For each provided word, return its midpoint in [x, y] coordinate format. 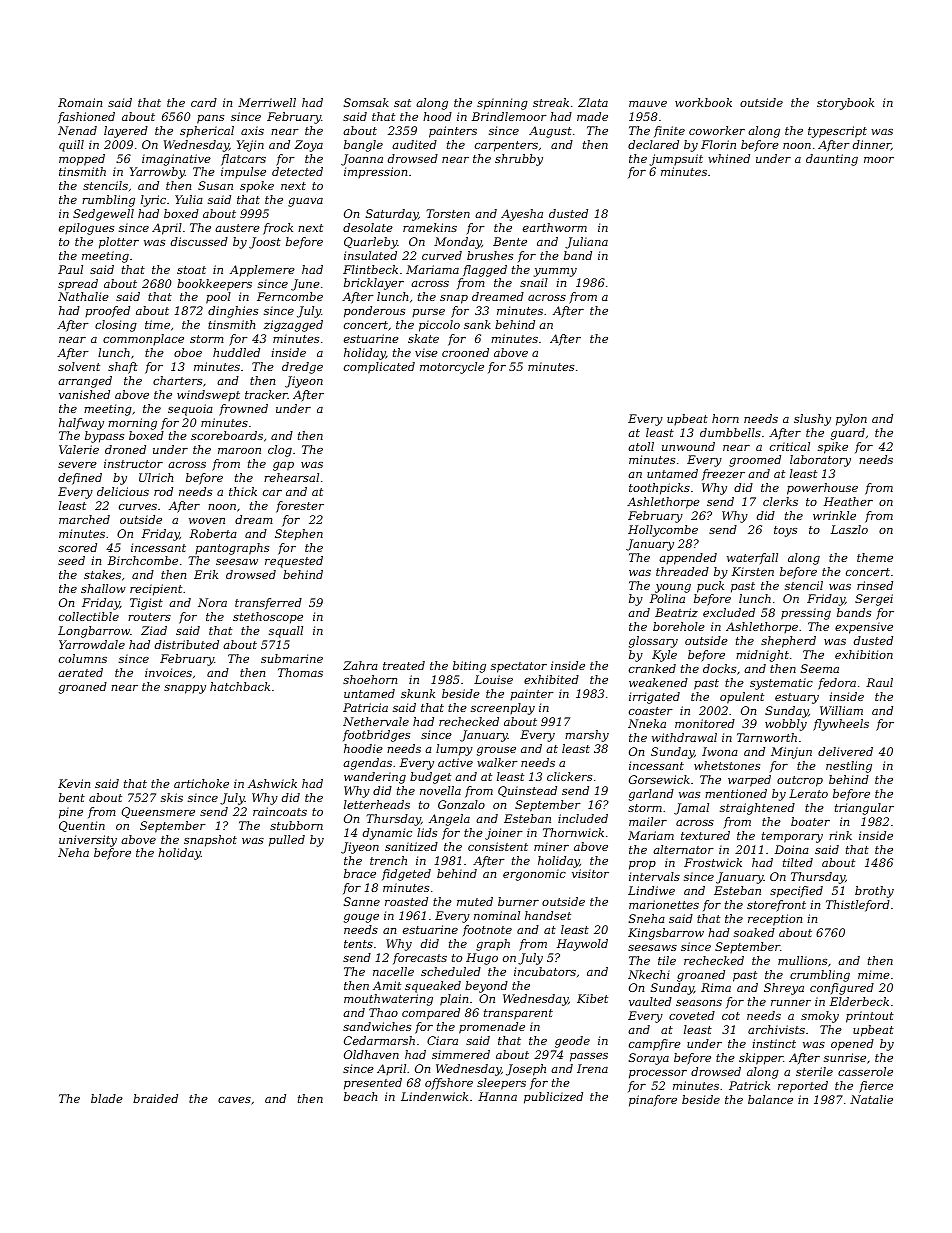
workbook [703, 102]
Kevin [74, 783]
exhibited [551, 679]
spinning [502, 104]
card [204, 102]
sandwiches [377, 1026]
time [157, 324]
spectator [519, 667]
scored [77, 547]
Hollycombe [663, 531]
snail [534, 282]
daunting [832, 160]
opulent [742, 698]
